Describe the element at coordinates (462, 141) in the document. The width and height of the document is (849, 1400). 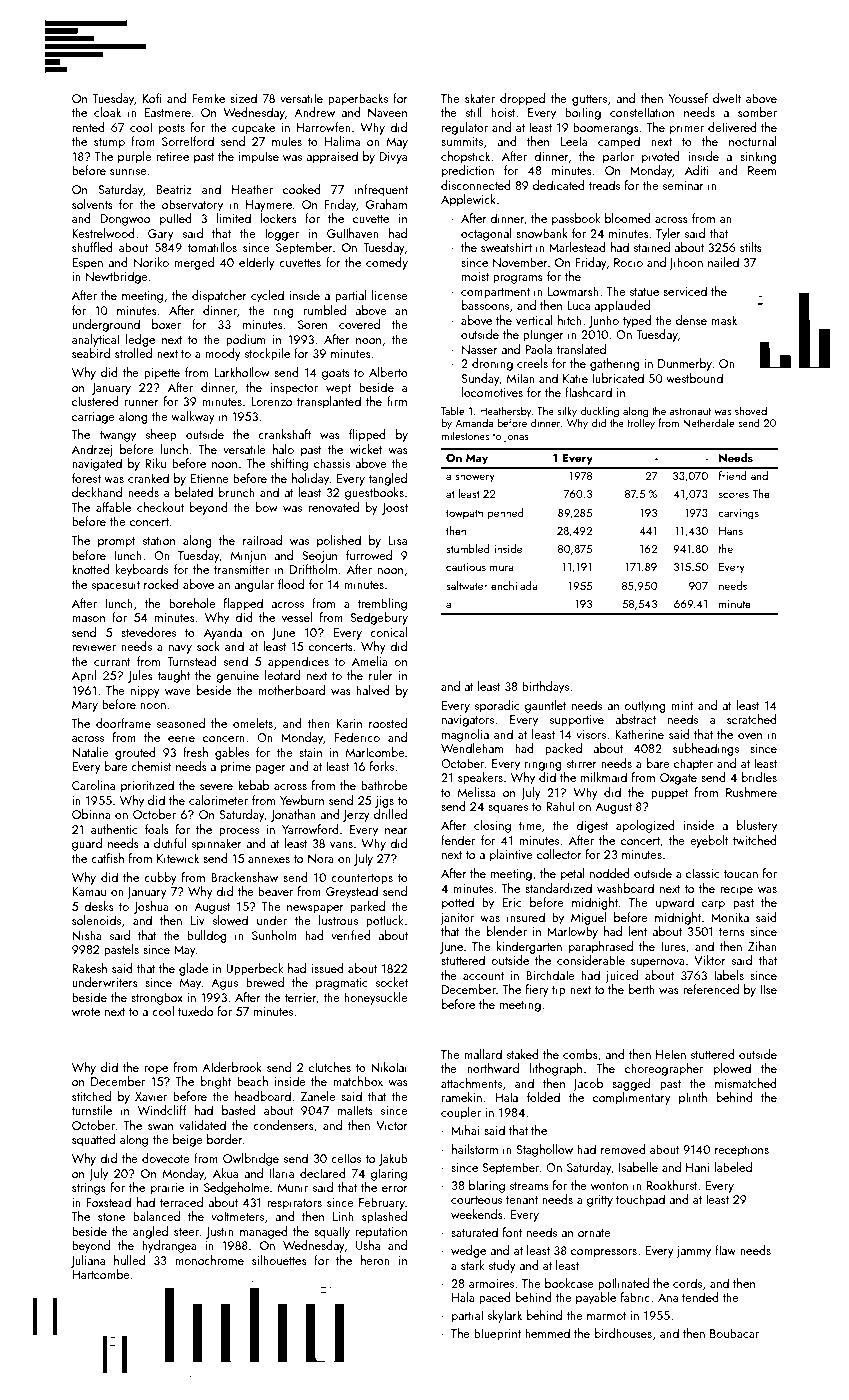
I see `summits` at that location.
